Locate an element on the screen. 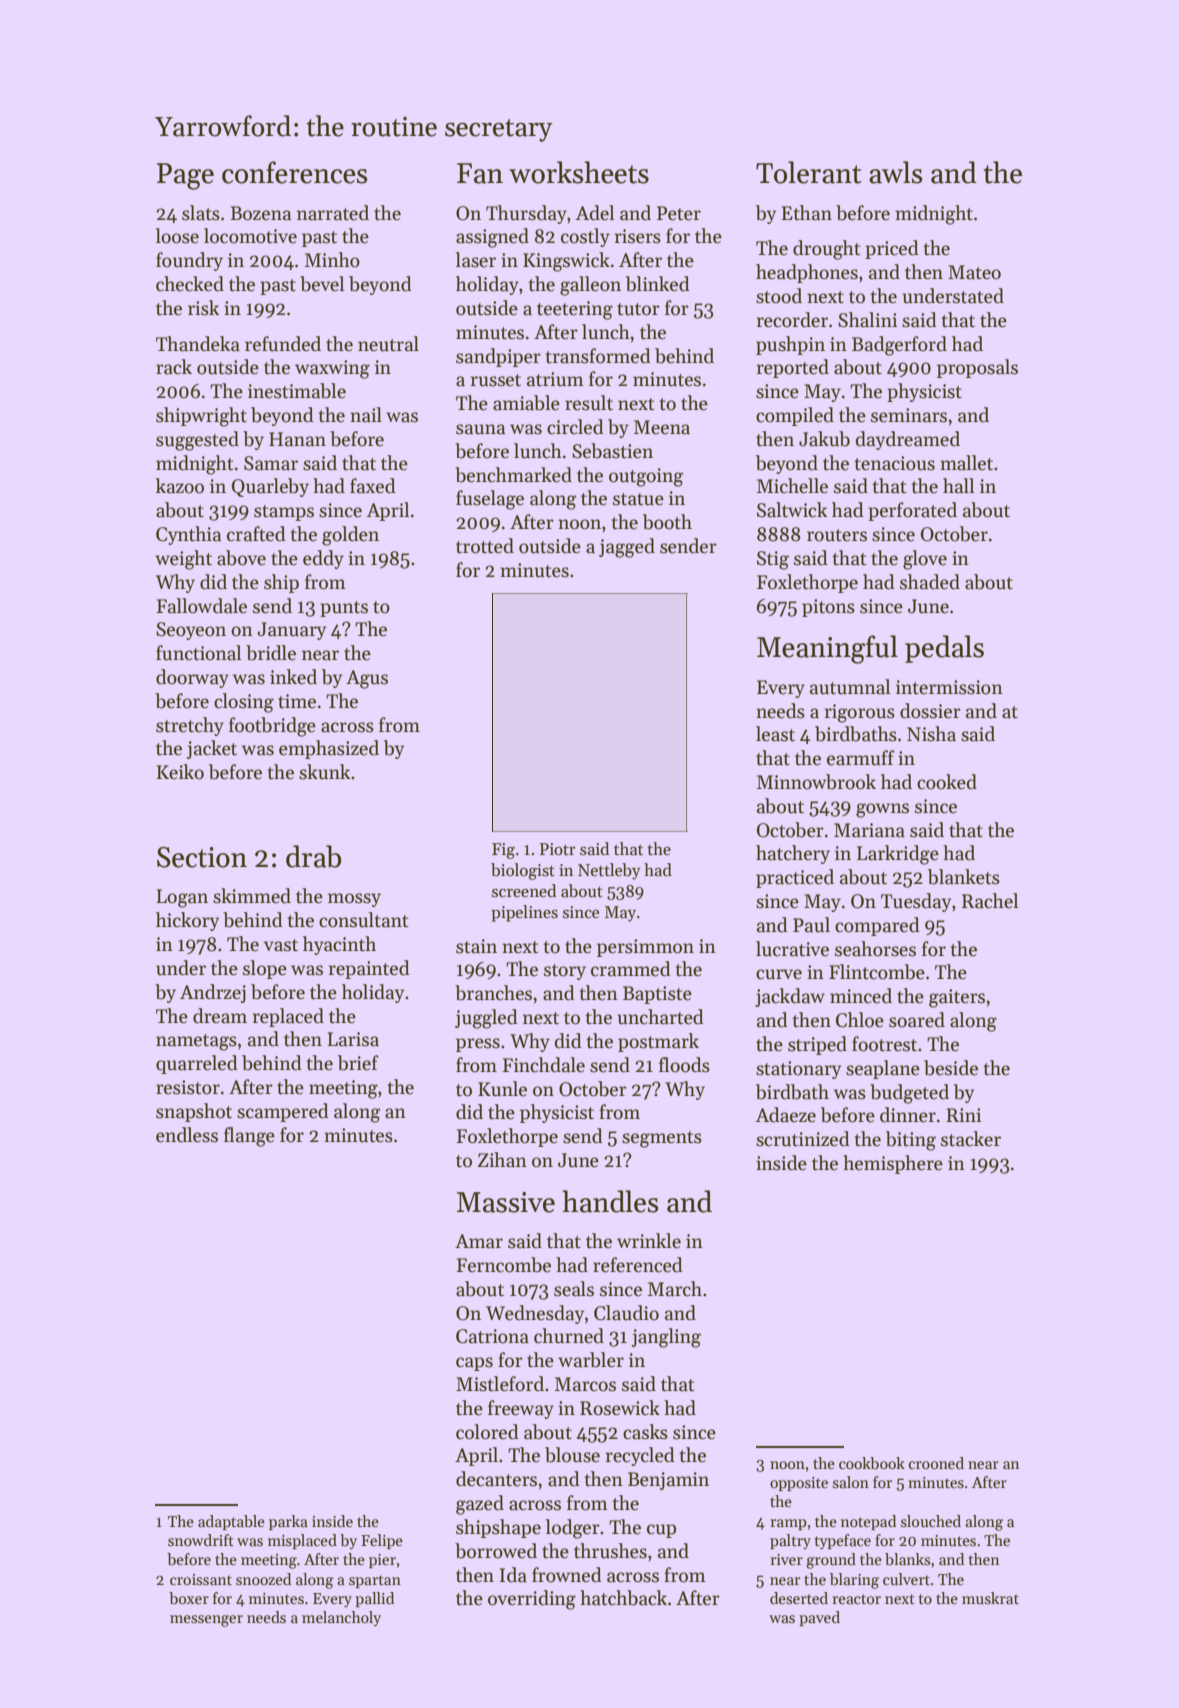 The image size is (1179, 1708). stacker is located at coordinates (971, 1139).
